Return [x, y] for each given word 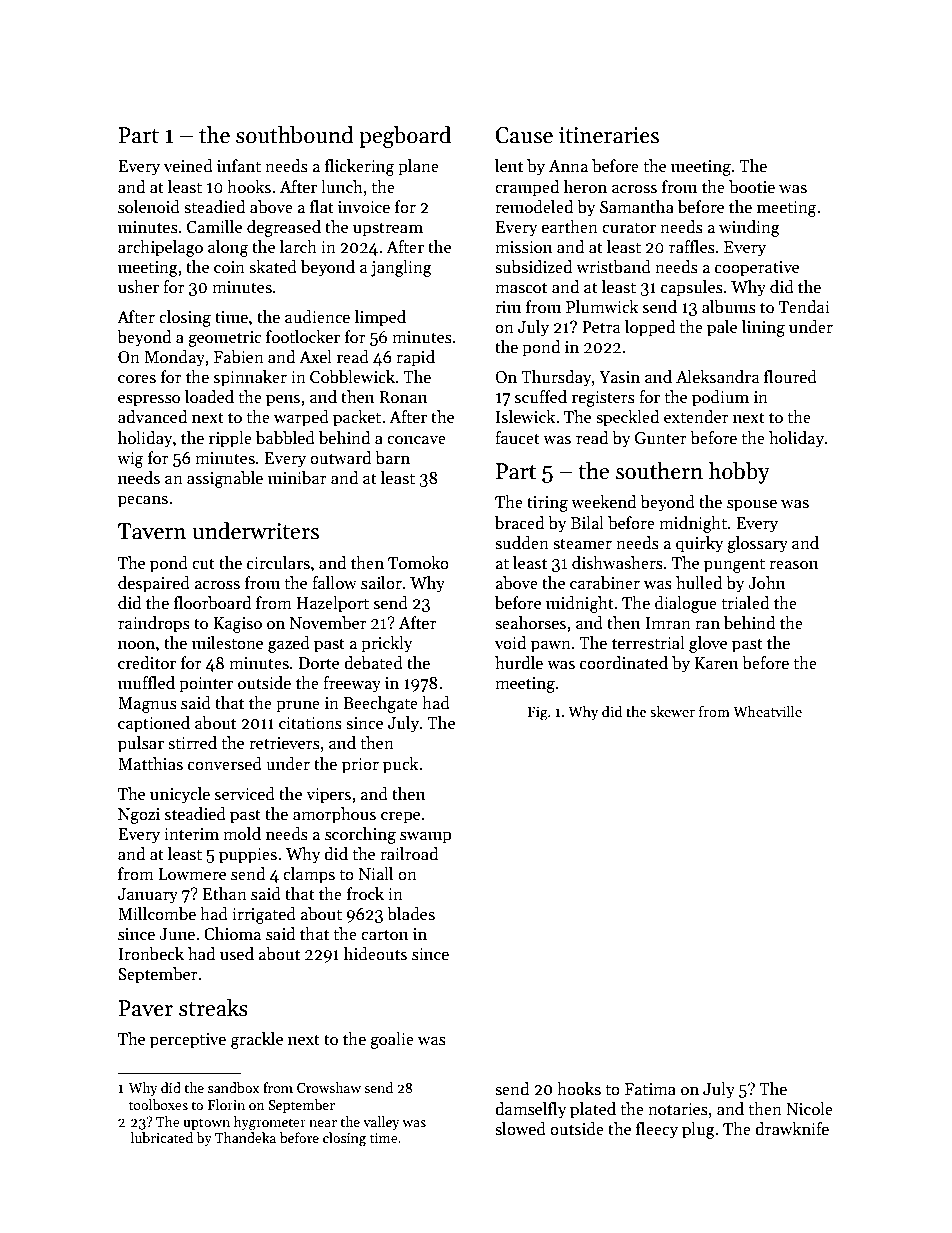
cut [203, 563]
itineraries [609, 135]
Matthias [150, 764]
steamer [582, 544]
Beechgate [380, 704]
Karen [716, 663]
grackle [257, 1040]
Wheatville [767, 711]
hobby [739, 473]
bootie [752, 187]
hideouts [375, 954]
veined [188, 166]
